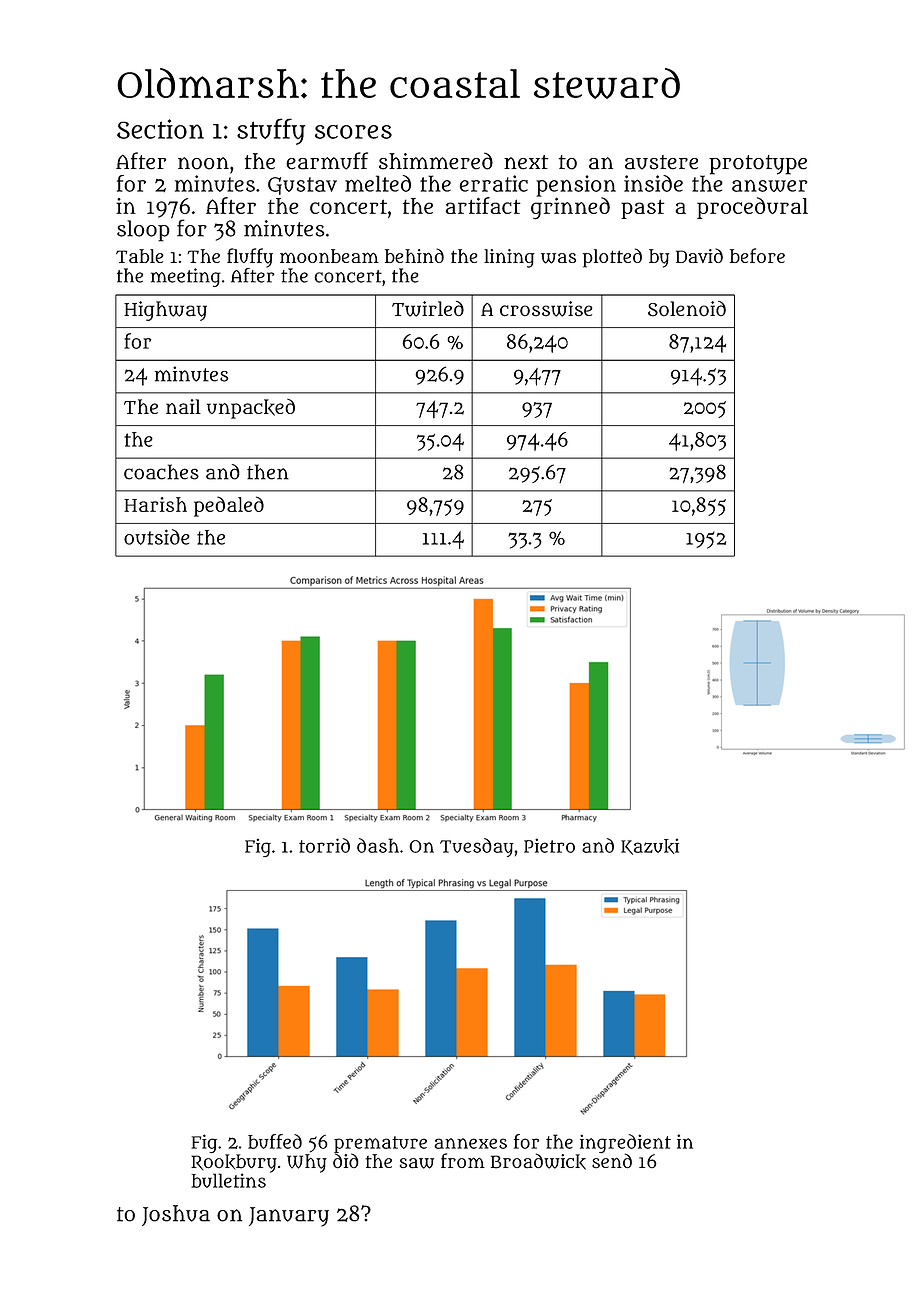 Image resolution: width=924 pixels, height=1308 pixels. What do you see at coordinates (380, 1144) in the image?
I see `premature` at bounding box center [380, 1144].
